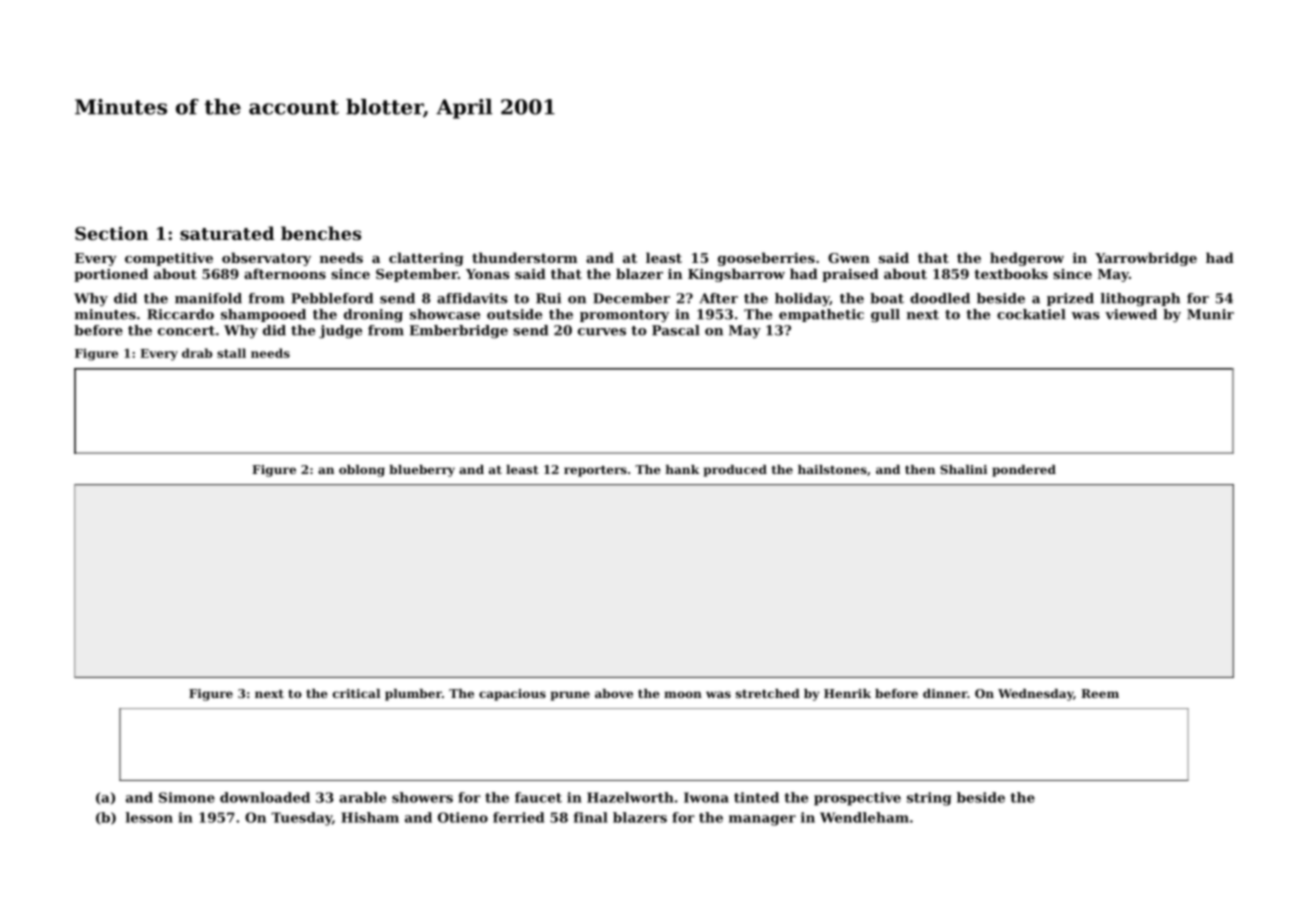 Image resolution: width=1308 pixels, height=924 pixels. What do you see at coordinates (864, 817) in the image?
I see `Wendleham` at bounding box center [864, 817].
